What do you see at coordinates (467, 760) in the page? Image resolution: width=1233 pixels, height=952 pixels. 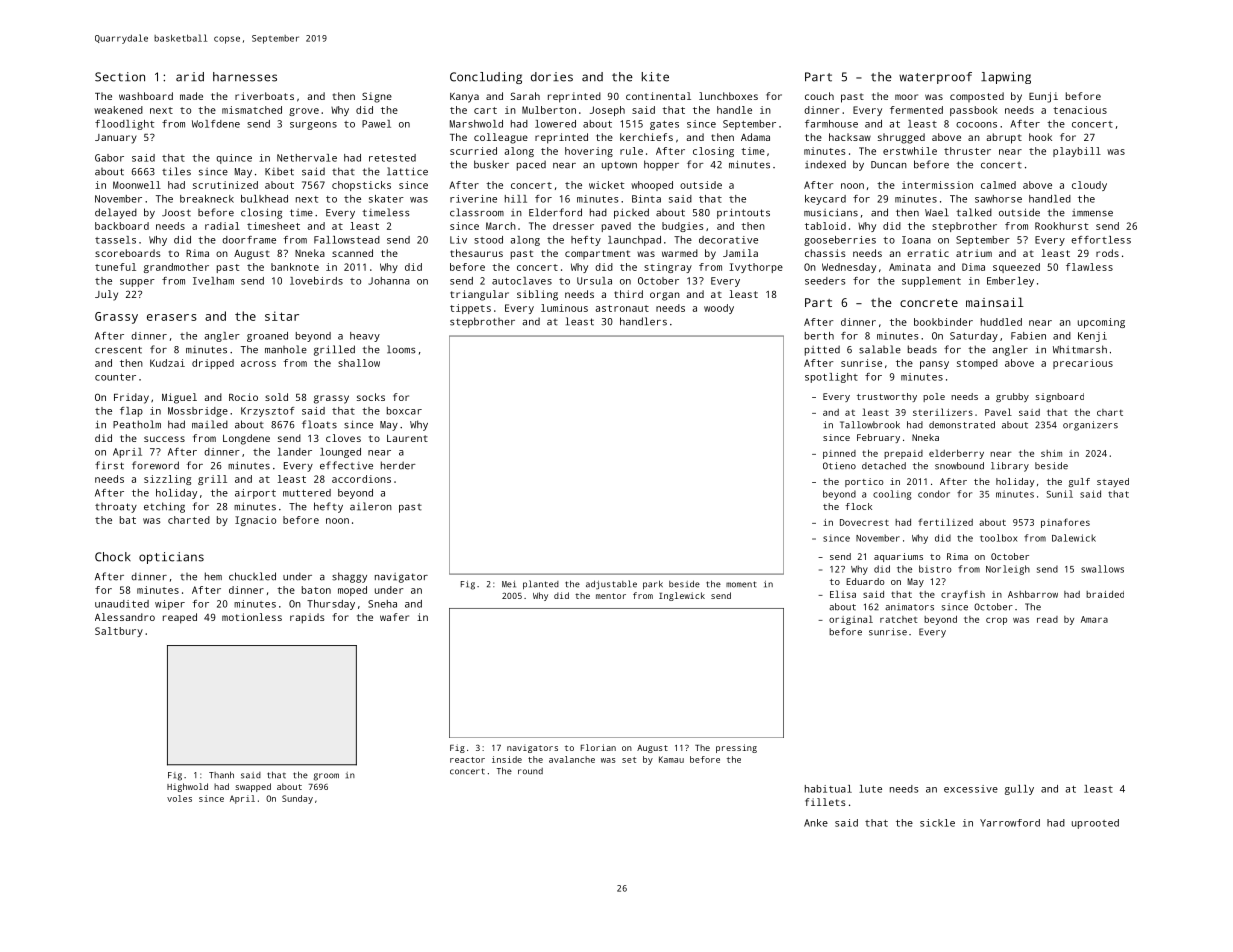 I see `reactor` at bounding box center [467, 760].
